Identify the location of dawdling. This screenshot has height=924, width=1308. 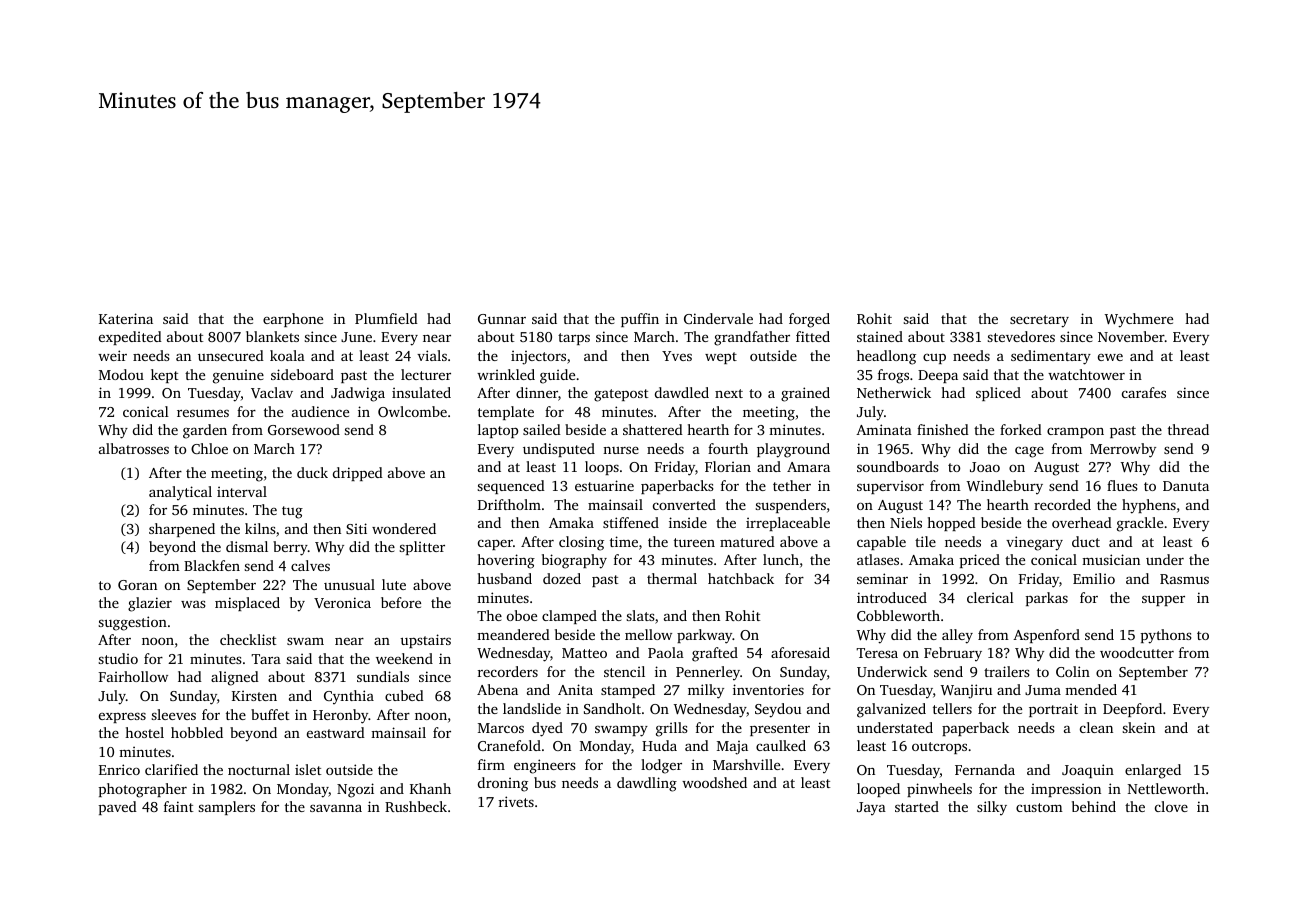
(647, 784).
